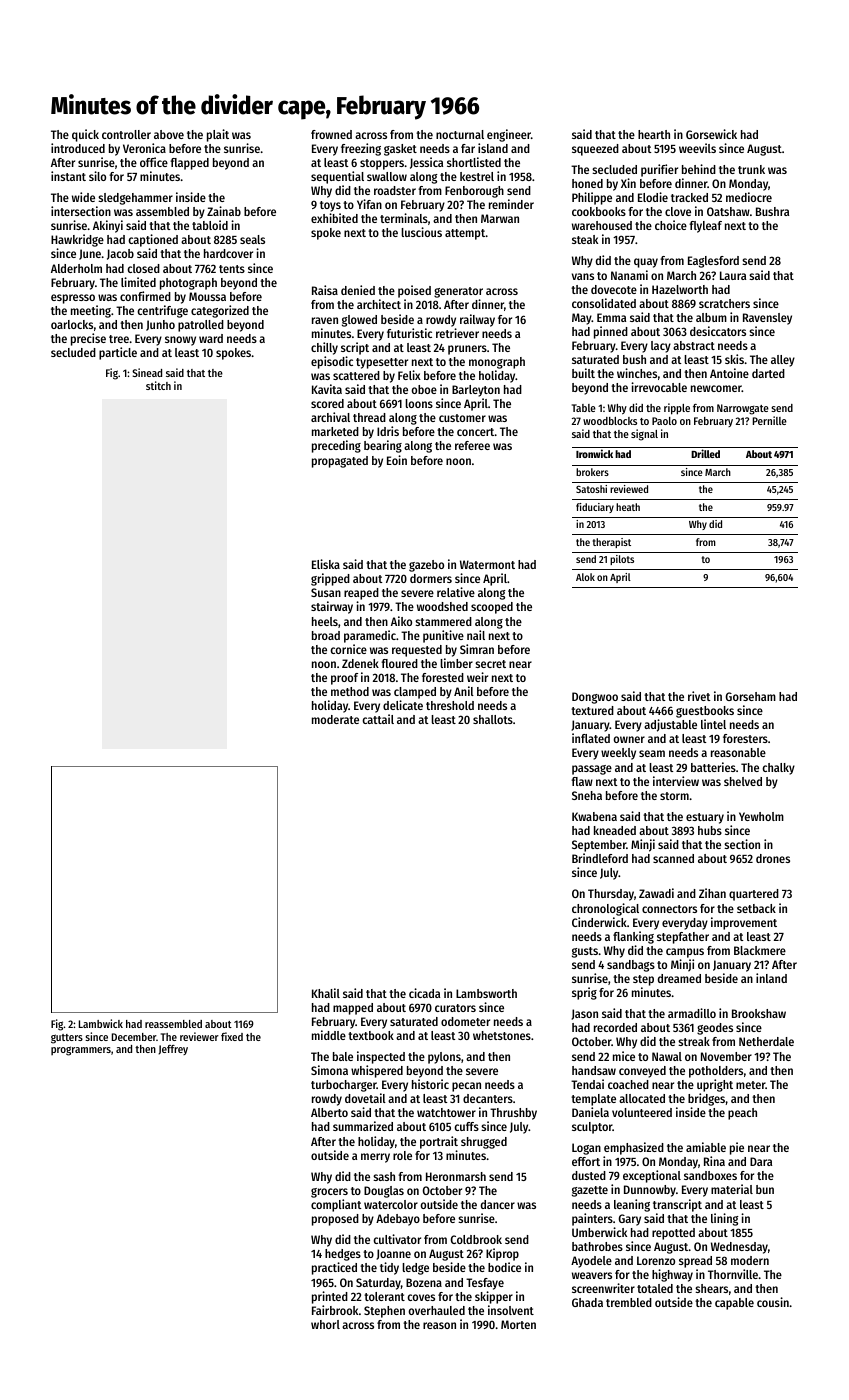 The image size is (849, 1400). Describe the element at coordinates (460, 134) in the screenshot. I see `nocturnal` at that location.
